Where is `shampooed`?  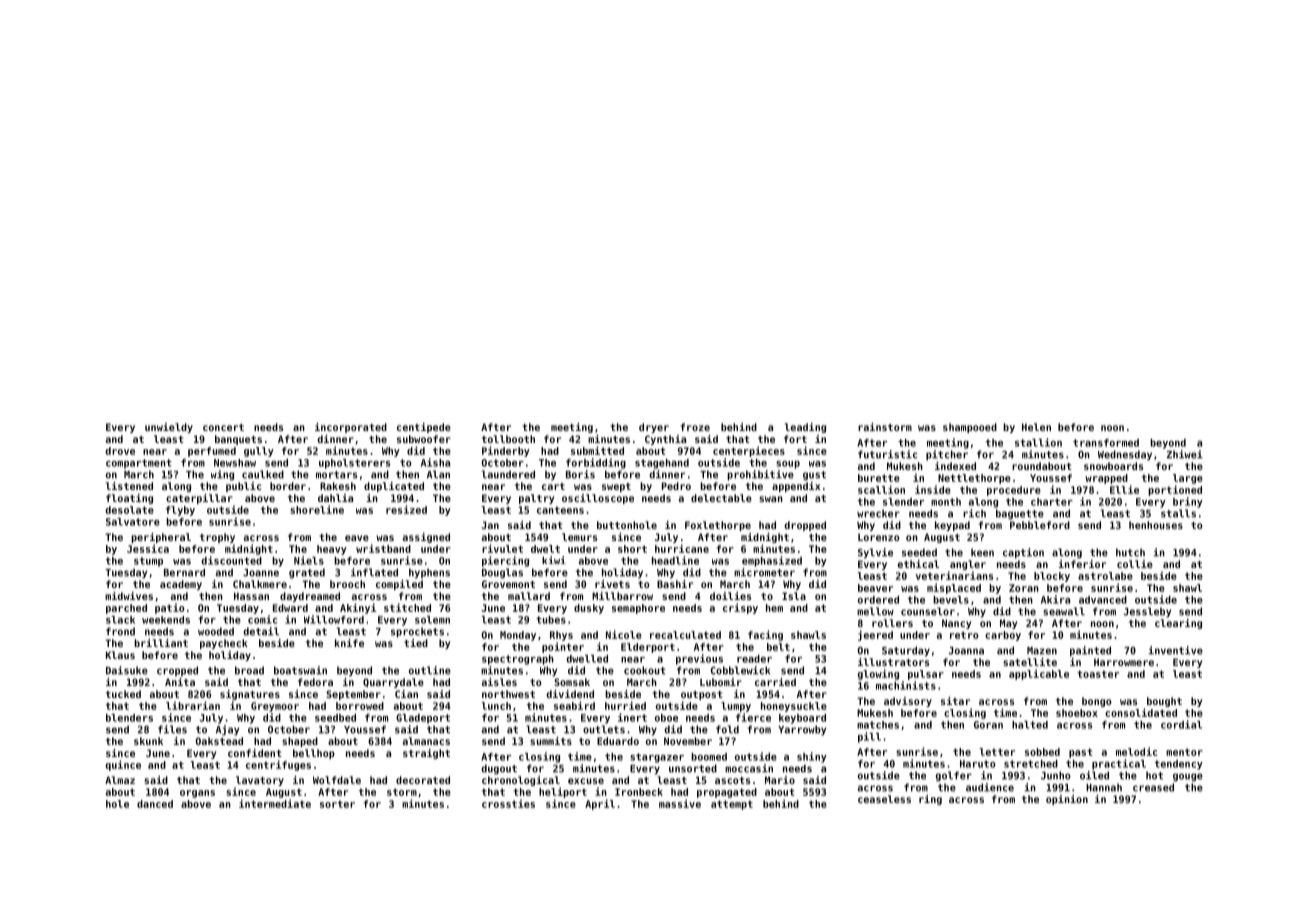
shampooed is located at coordinates (970, 428).
